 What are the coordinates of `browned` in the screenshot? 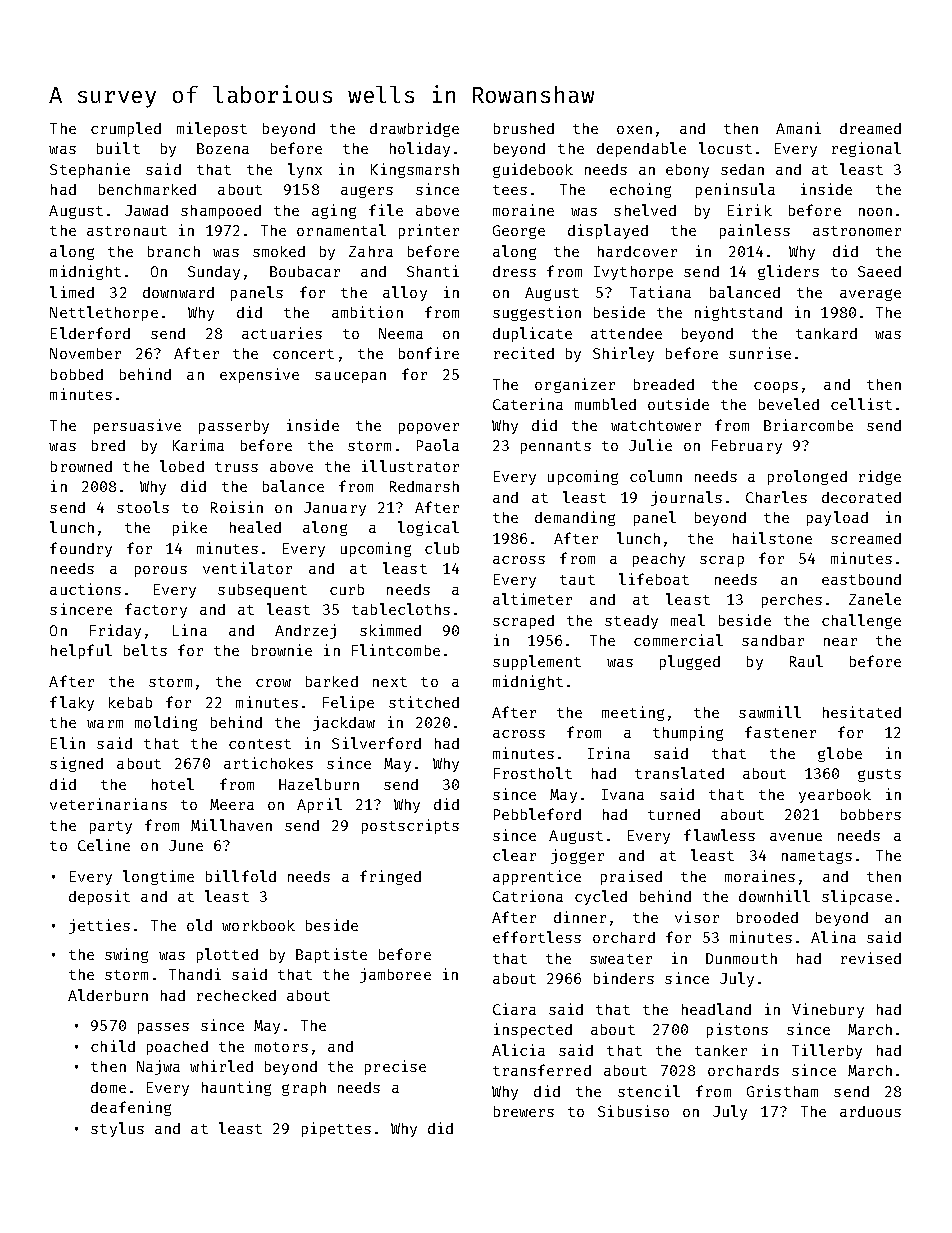 It's located at (81, 466).
